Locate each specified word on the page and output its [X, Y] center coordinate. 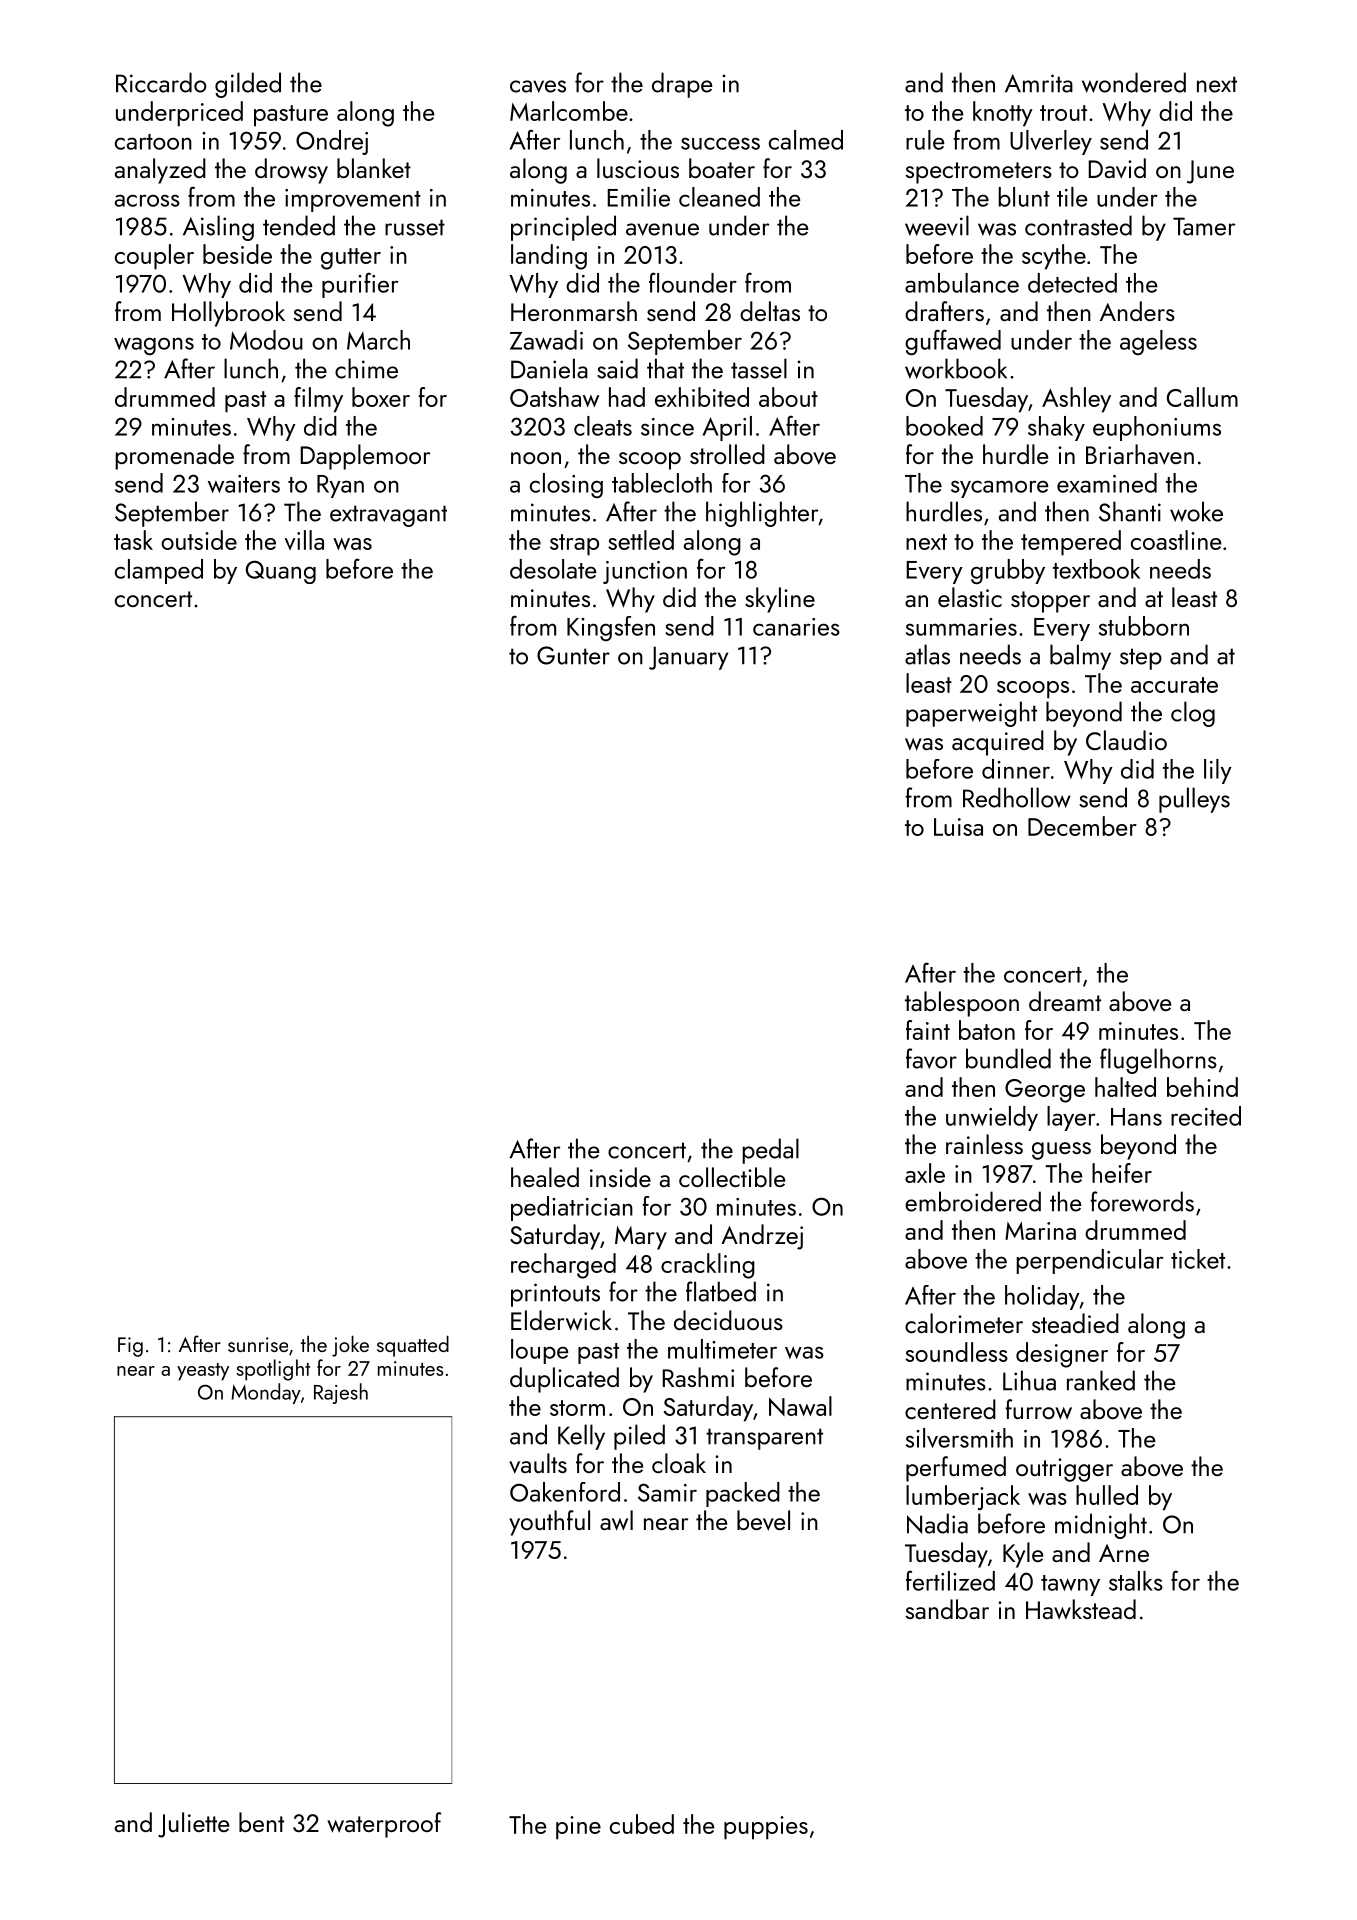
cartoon [153, 142]
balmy [1080, 657]
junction [645, 572]
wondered [1134, 82]
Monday [266, 1393]
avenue [662, 229]
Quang [281, 572]
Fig [130, 1347]
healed [545, 1177]
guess [1061, 1151]
